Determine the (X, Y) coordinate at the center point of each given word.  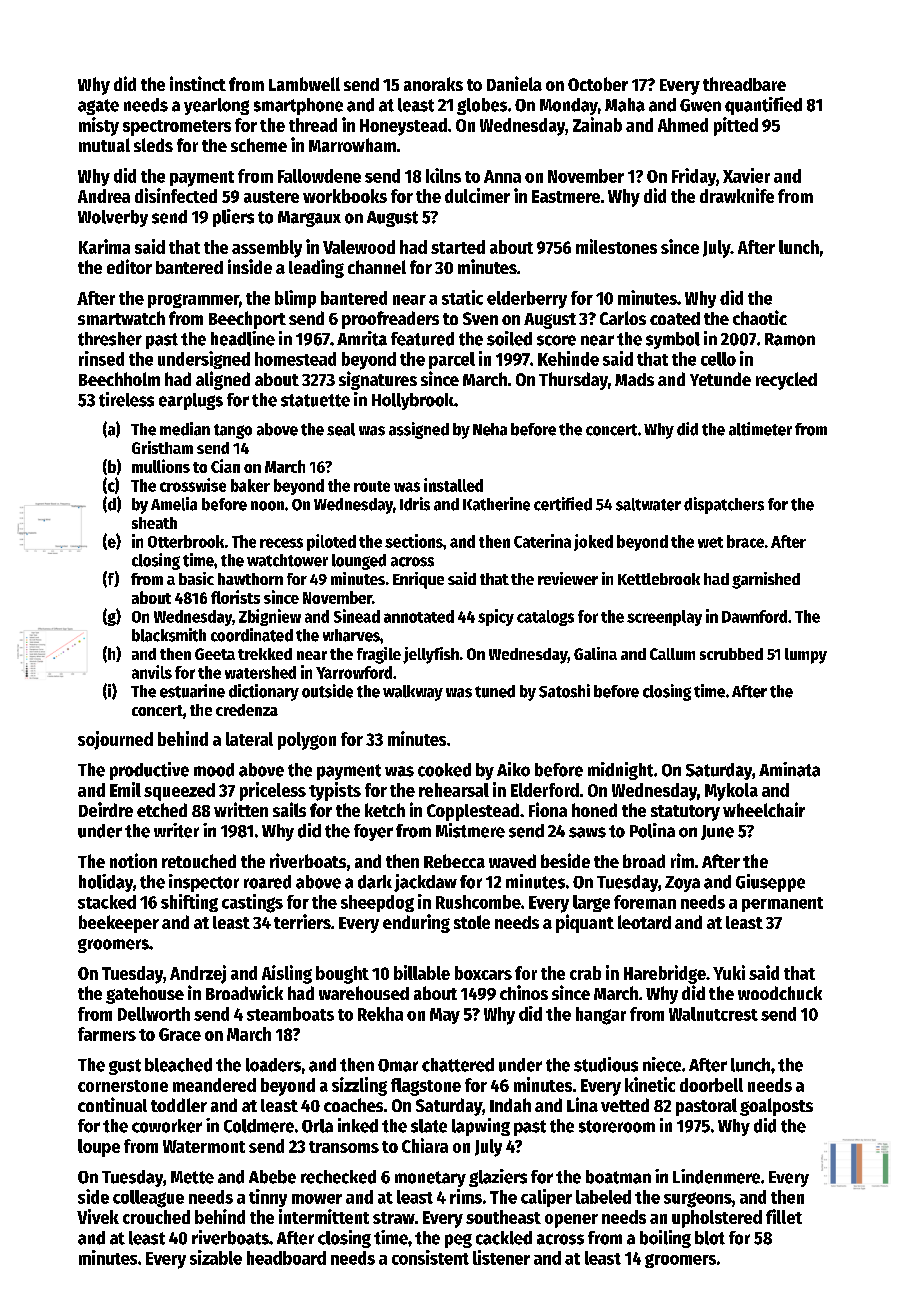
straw (394, 1218)
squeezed (179, 792)
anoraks (433, 84)
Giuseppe (770, 883)
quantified (763, 106)
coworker (167, 1126)
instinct (198, 83)
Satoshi (564, 691)
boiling (665, 1239)
